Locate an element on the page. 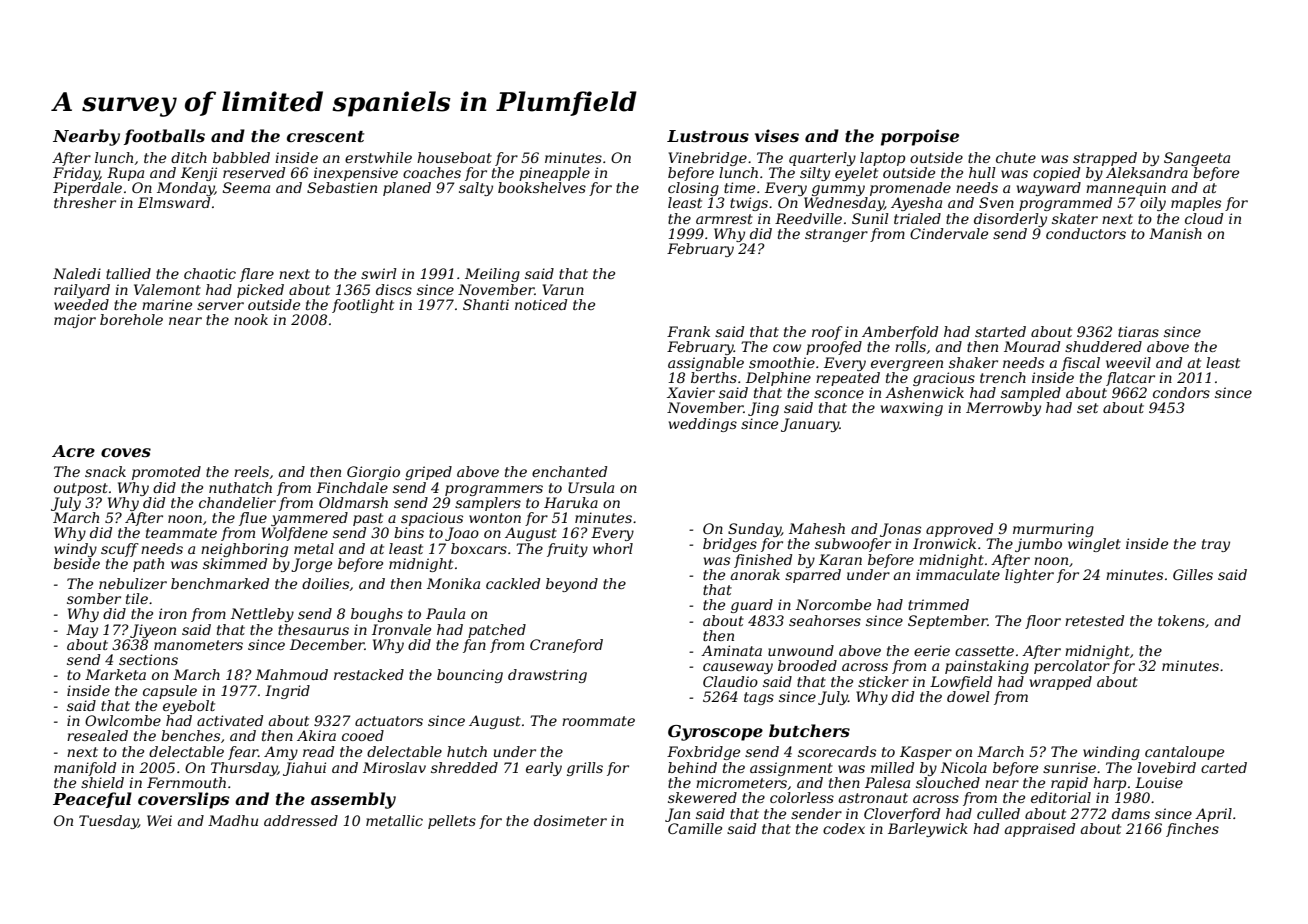 Image resolution: width=1308 pixels, height=924 pixels. major is located at coordinates (75, 321).
